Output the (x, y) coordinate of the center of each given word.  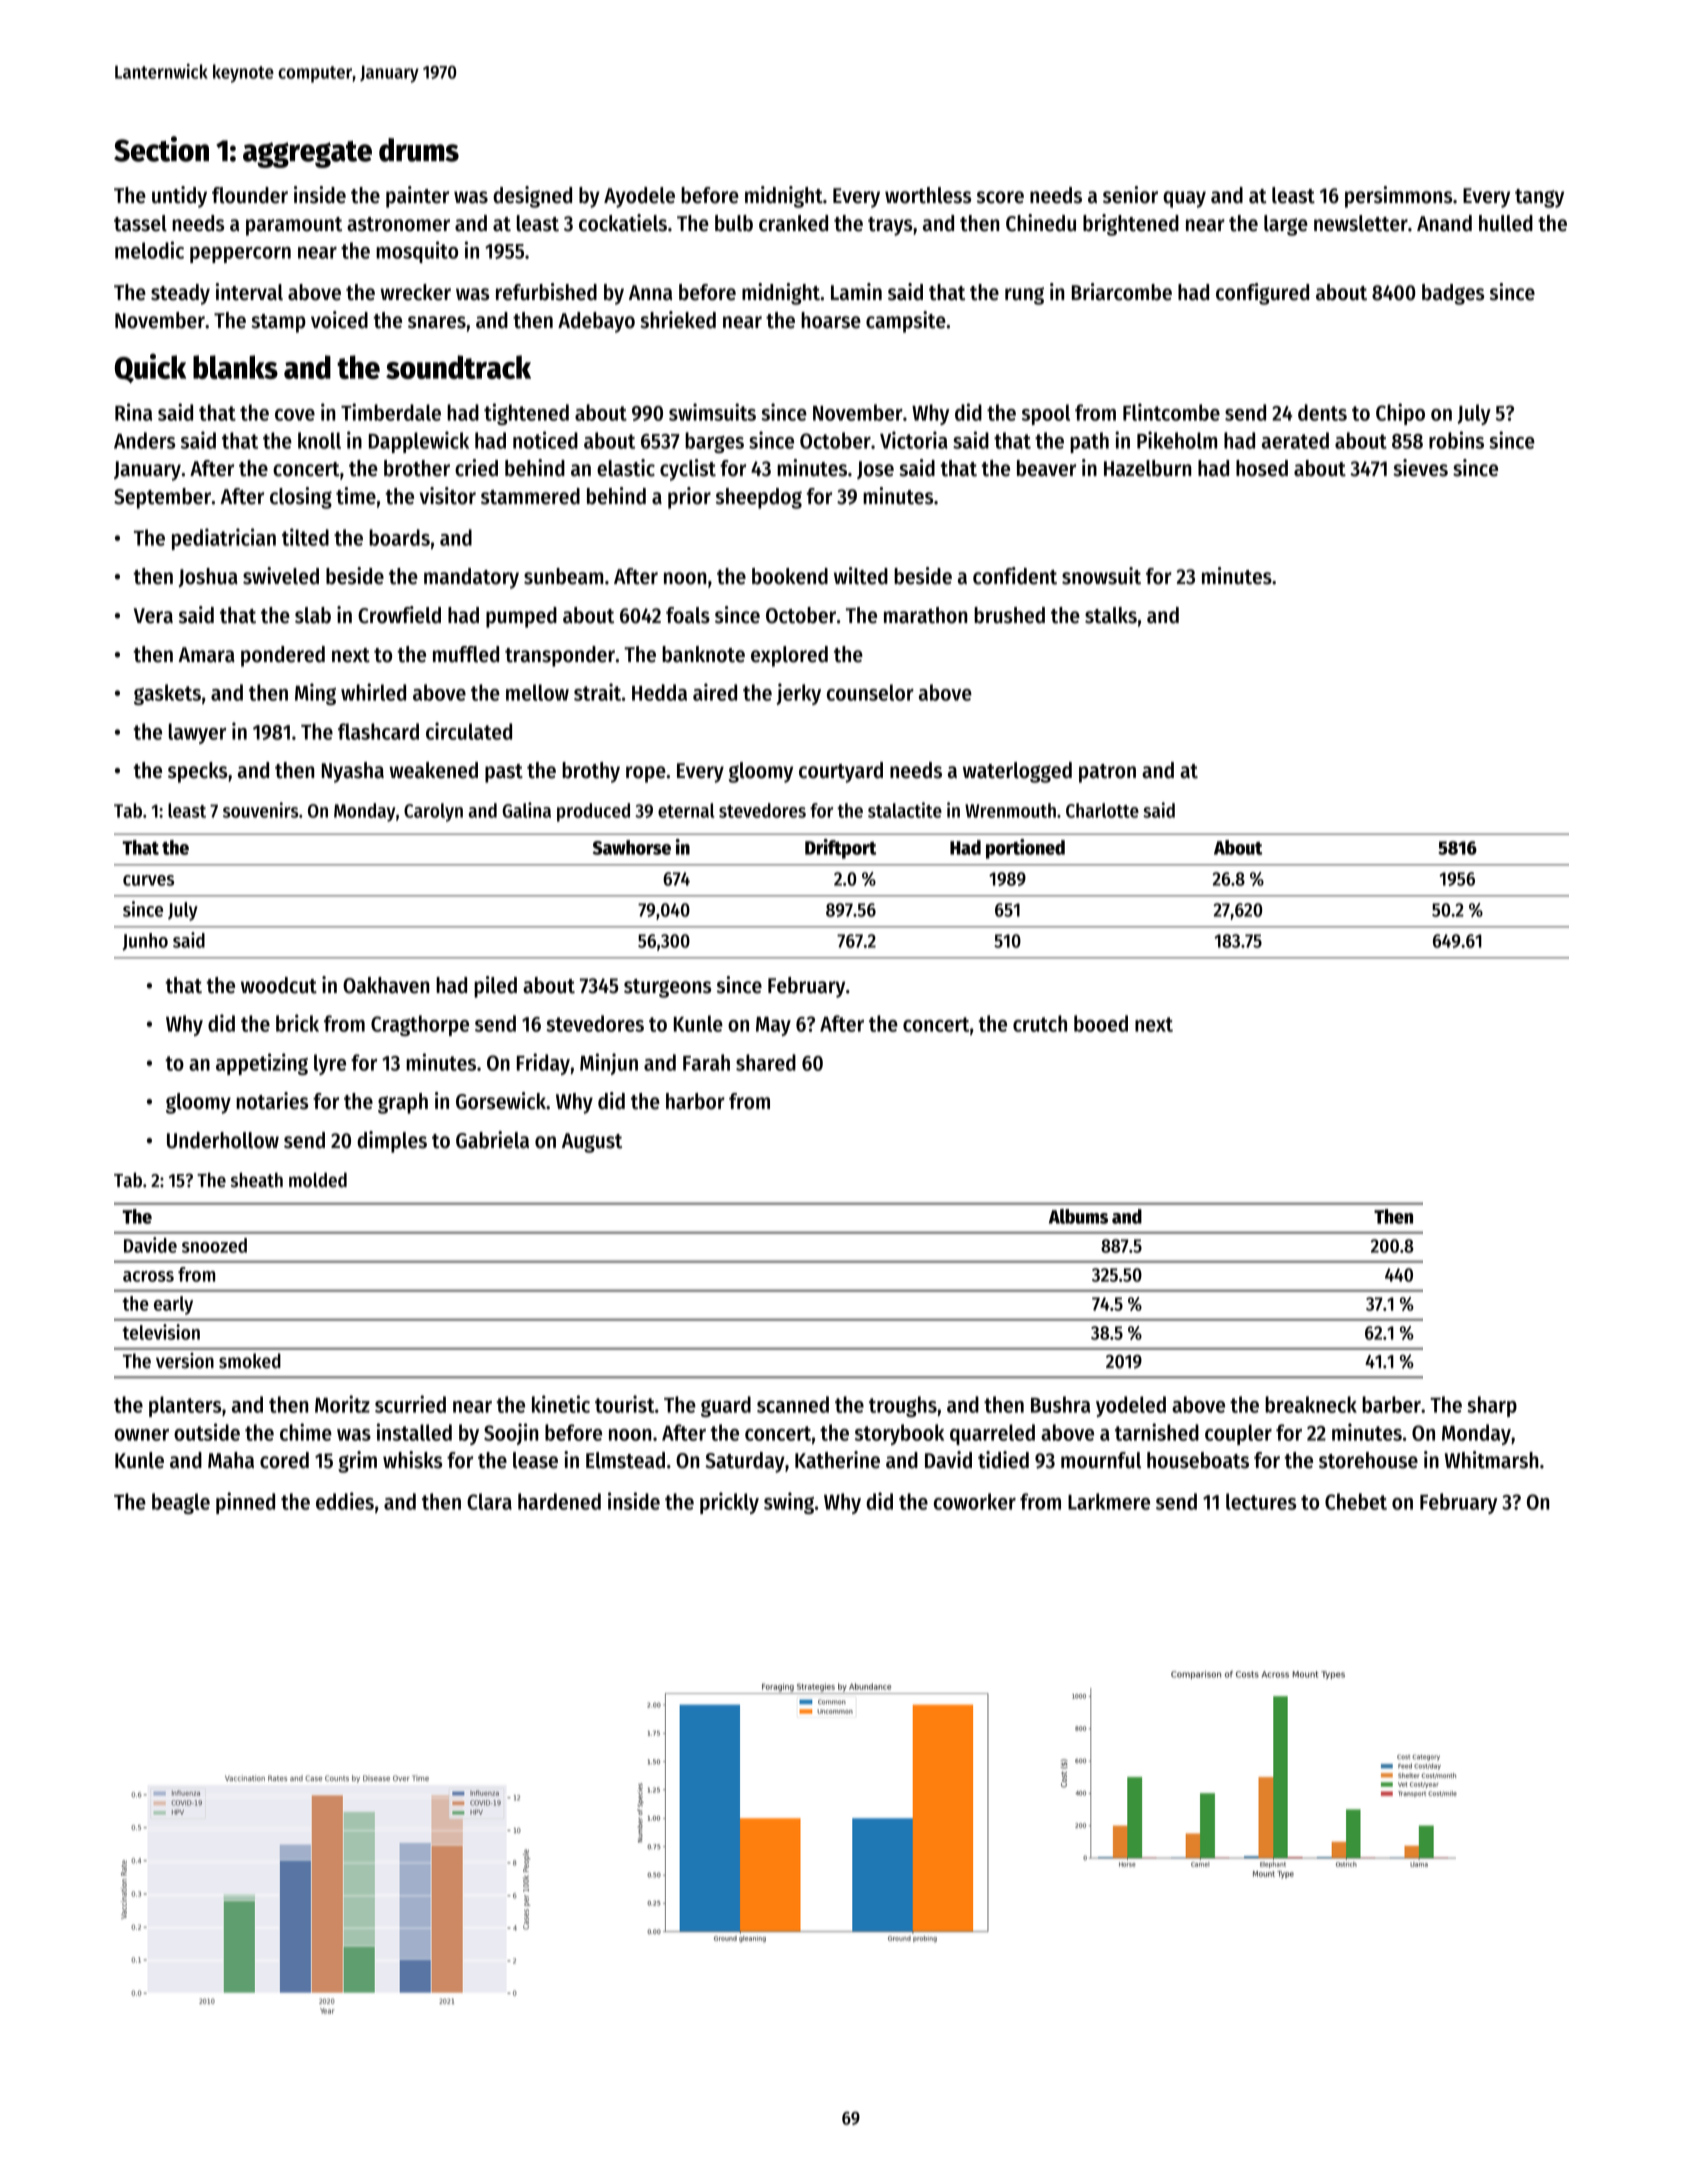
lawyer (197, 733)
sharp (1492, 1406)
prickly (729, 1503)
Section (161, 149)
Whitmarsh (1491, 1460)
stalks (1111, 615)
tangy (1539, 198)
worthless (928, 195)
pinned (245, 1503)
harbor (695, 1101)
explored (789, 656)
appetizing (262, 1064)
